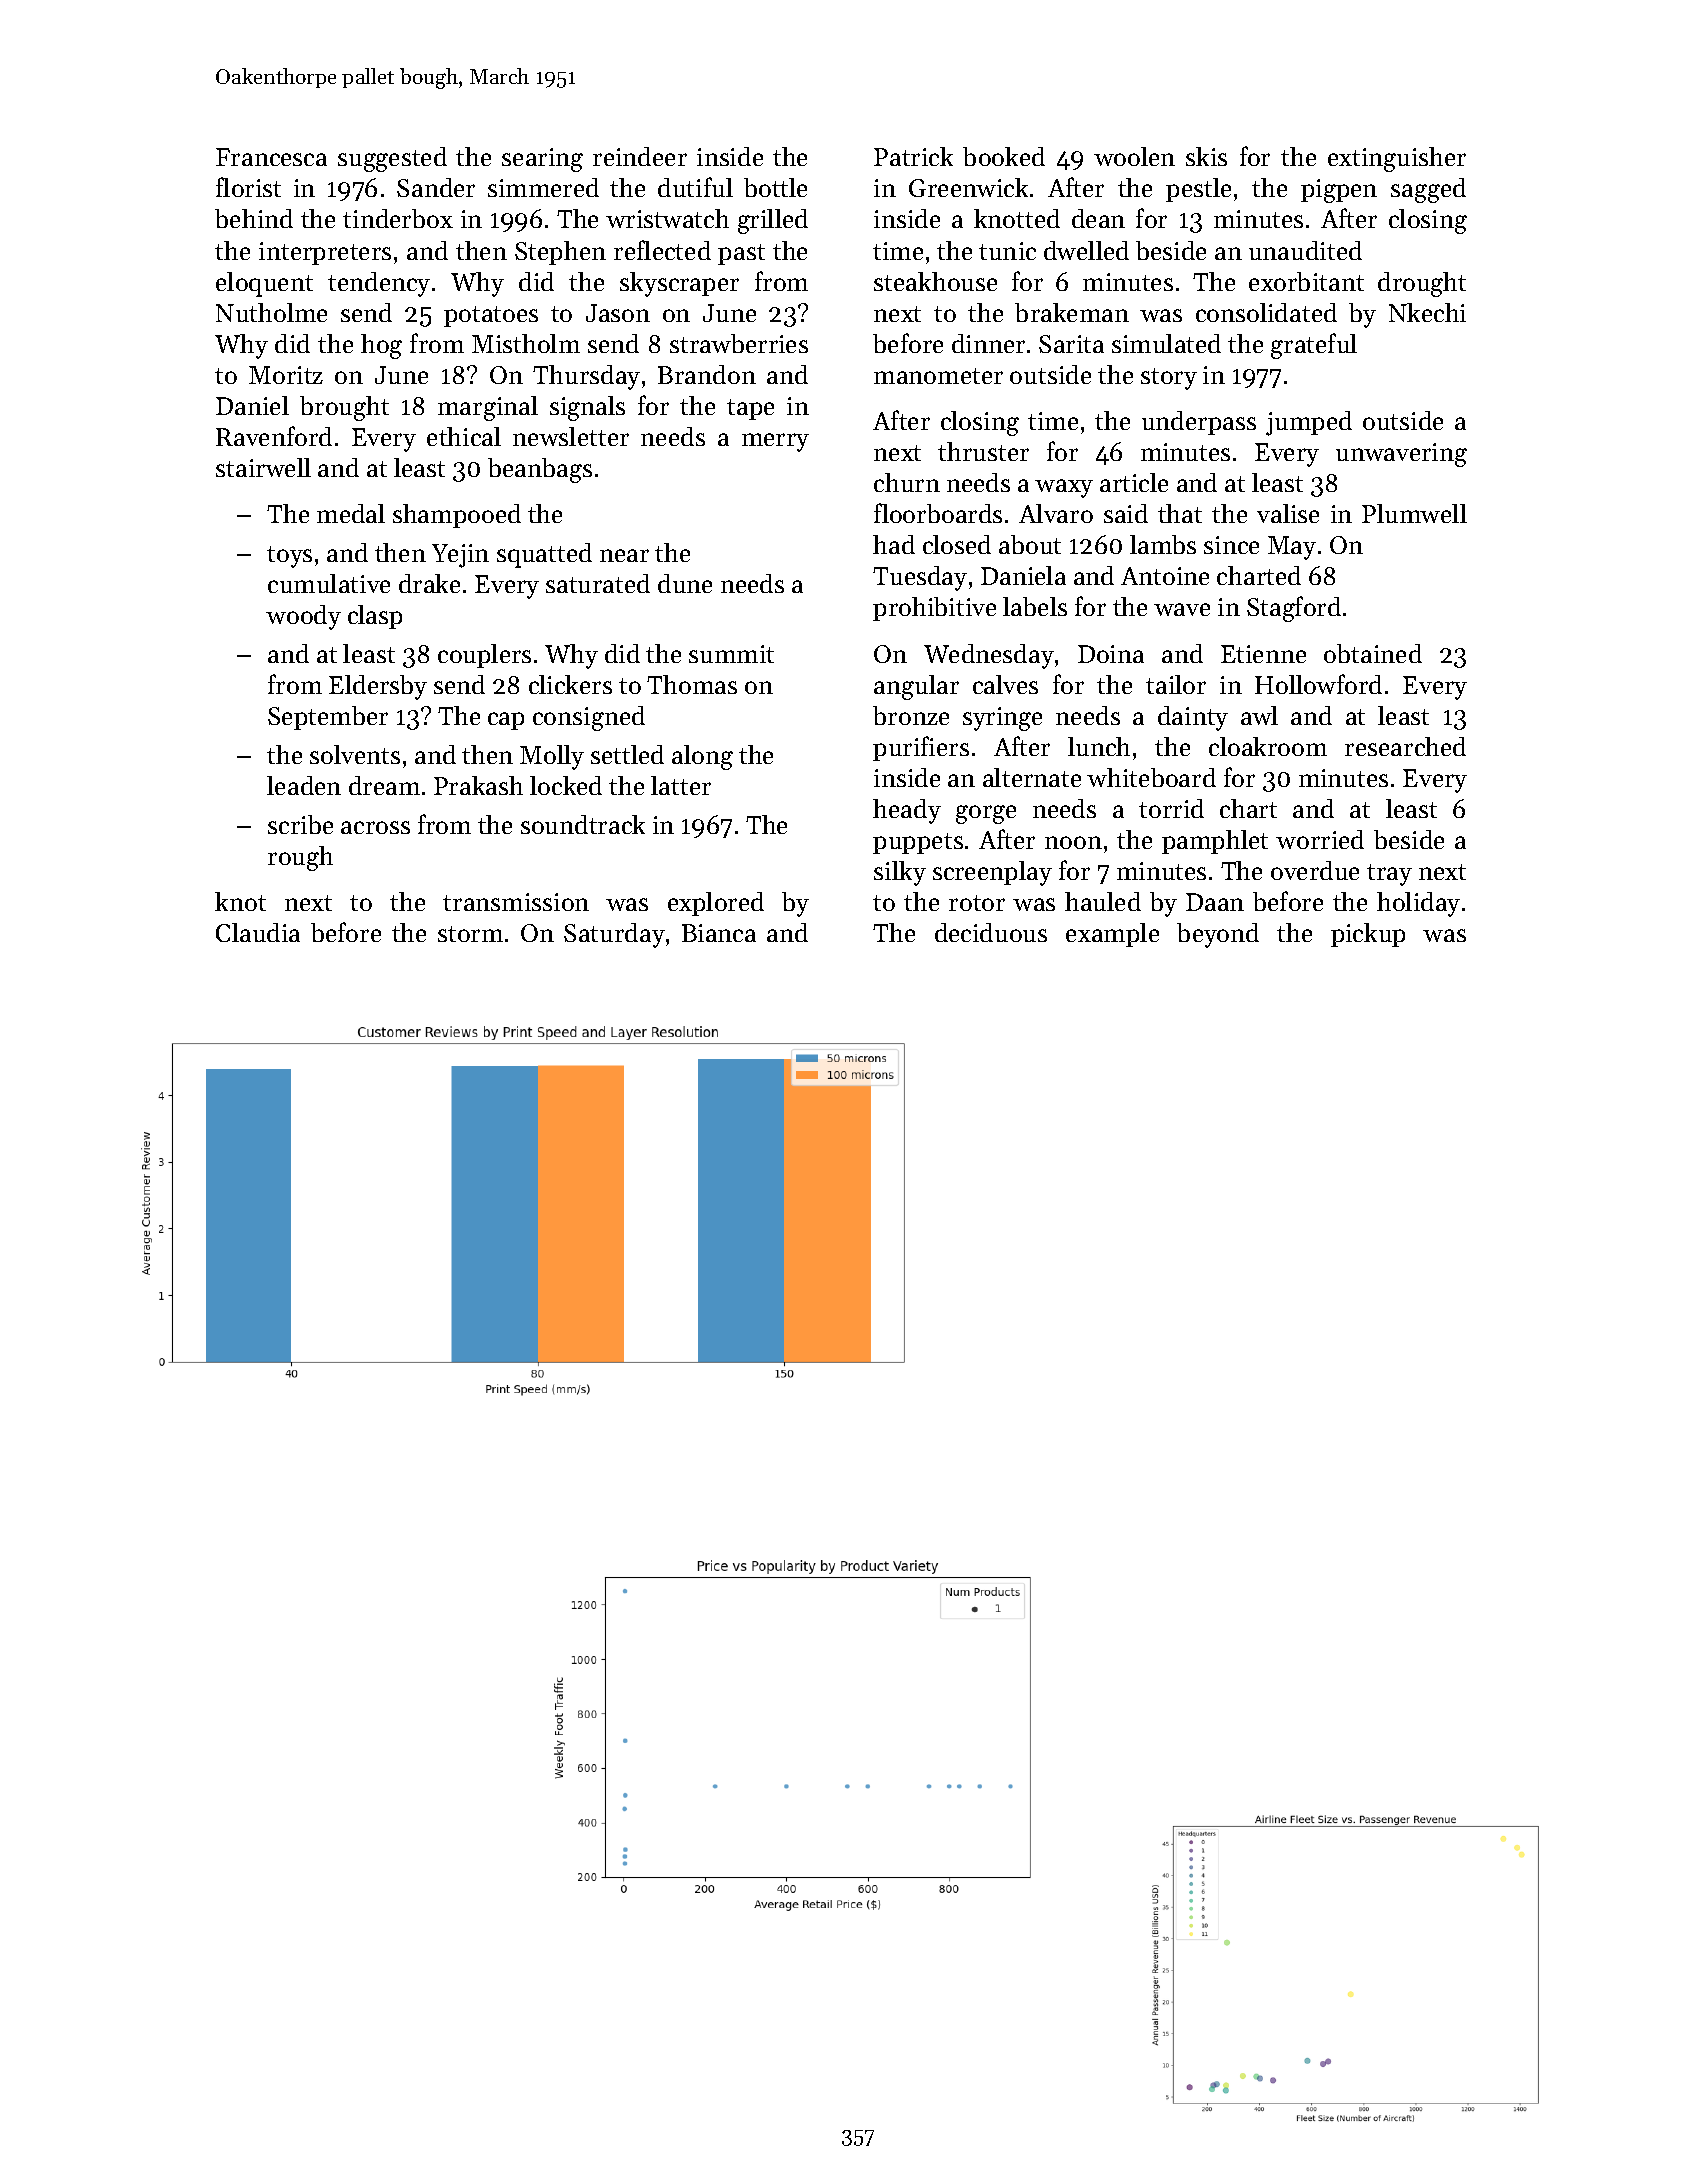 The image size is (1683, 2178). Describe the element at coordinates (1288, 513) in the page. I see `valise` at that location.
